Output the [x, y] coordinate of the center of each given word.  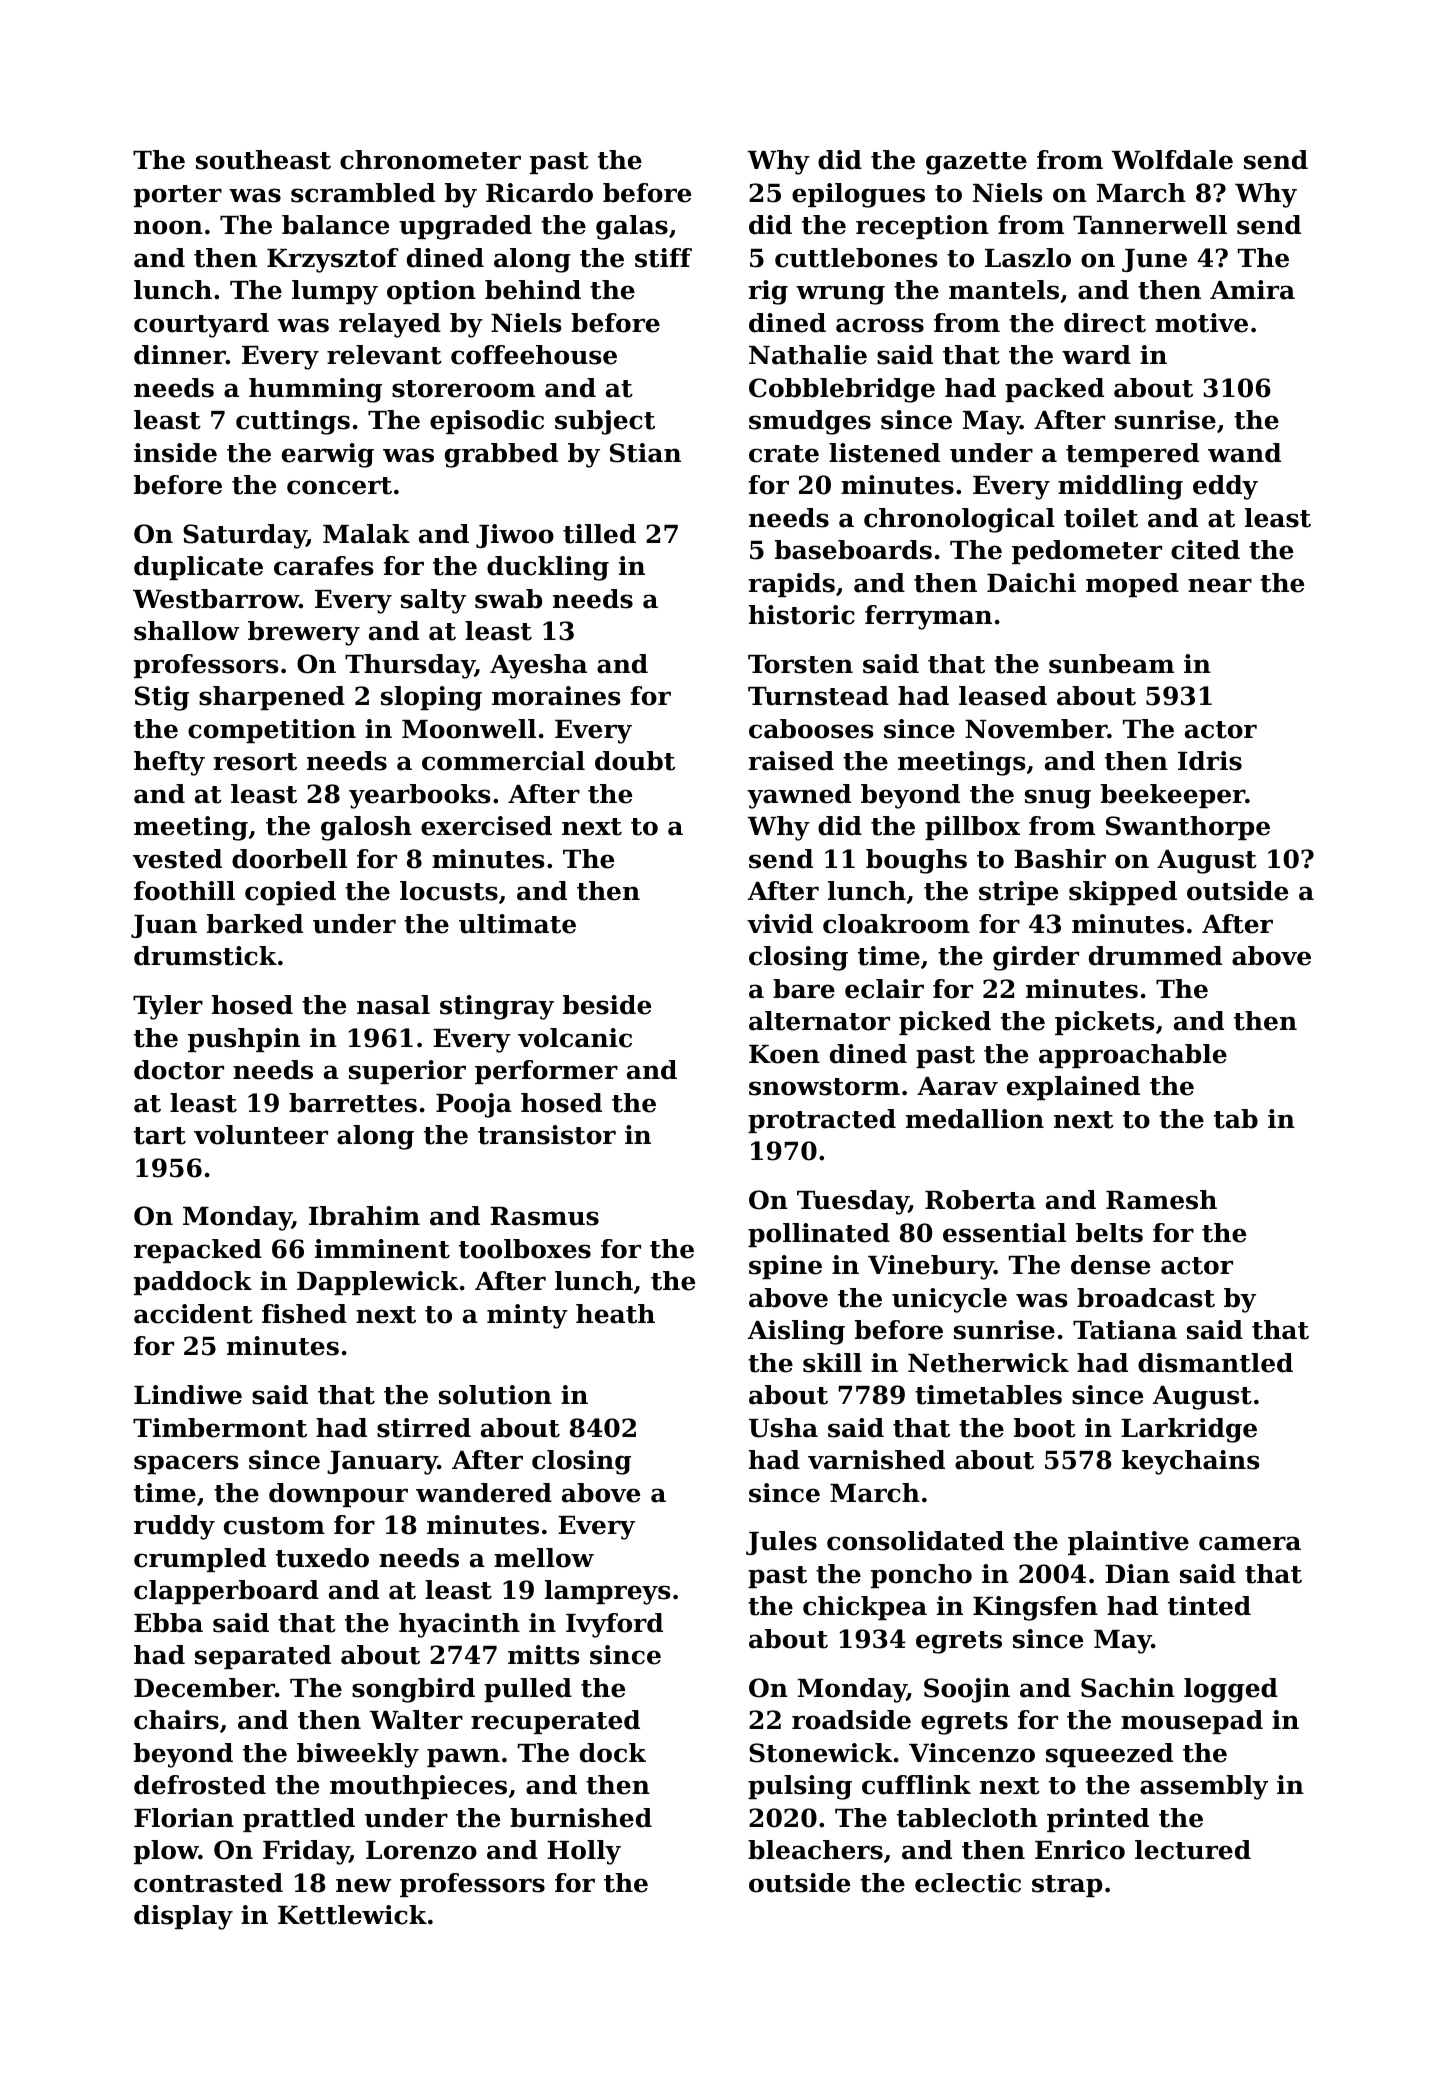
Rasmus [544, 1216]
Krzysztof [333, 260]
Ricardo [539, 193]
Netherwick [988, 1363]
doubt [635, 761]
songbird [413, 1690]
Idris [1210, 761]
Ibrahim [364, 1216]
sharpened [272, 698]
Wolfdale [1172, 160]
